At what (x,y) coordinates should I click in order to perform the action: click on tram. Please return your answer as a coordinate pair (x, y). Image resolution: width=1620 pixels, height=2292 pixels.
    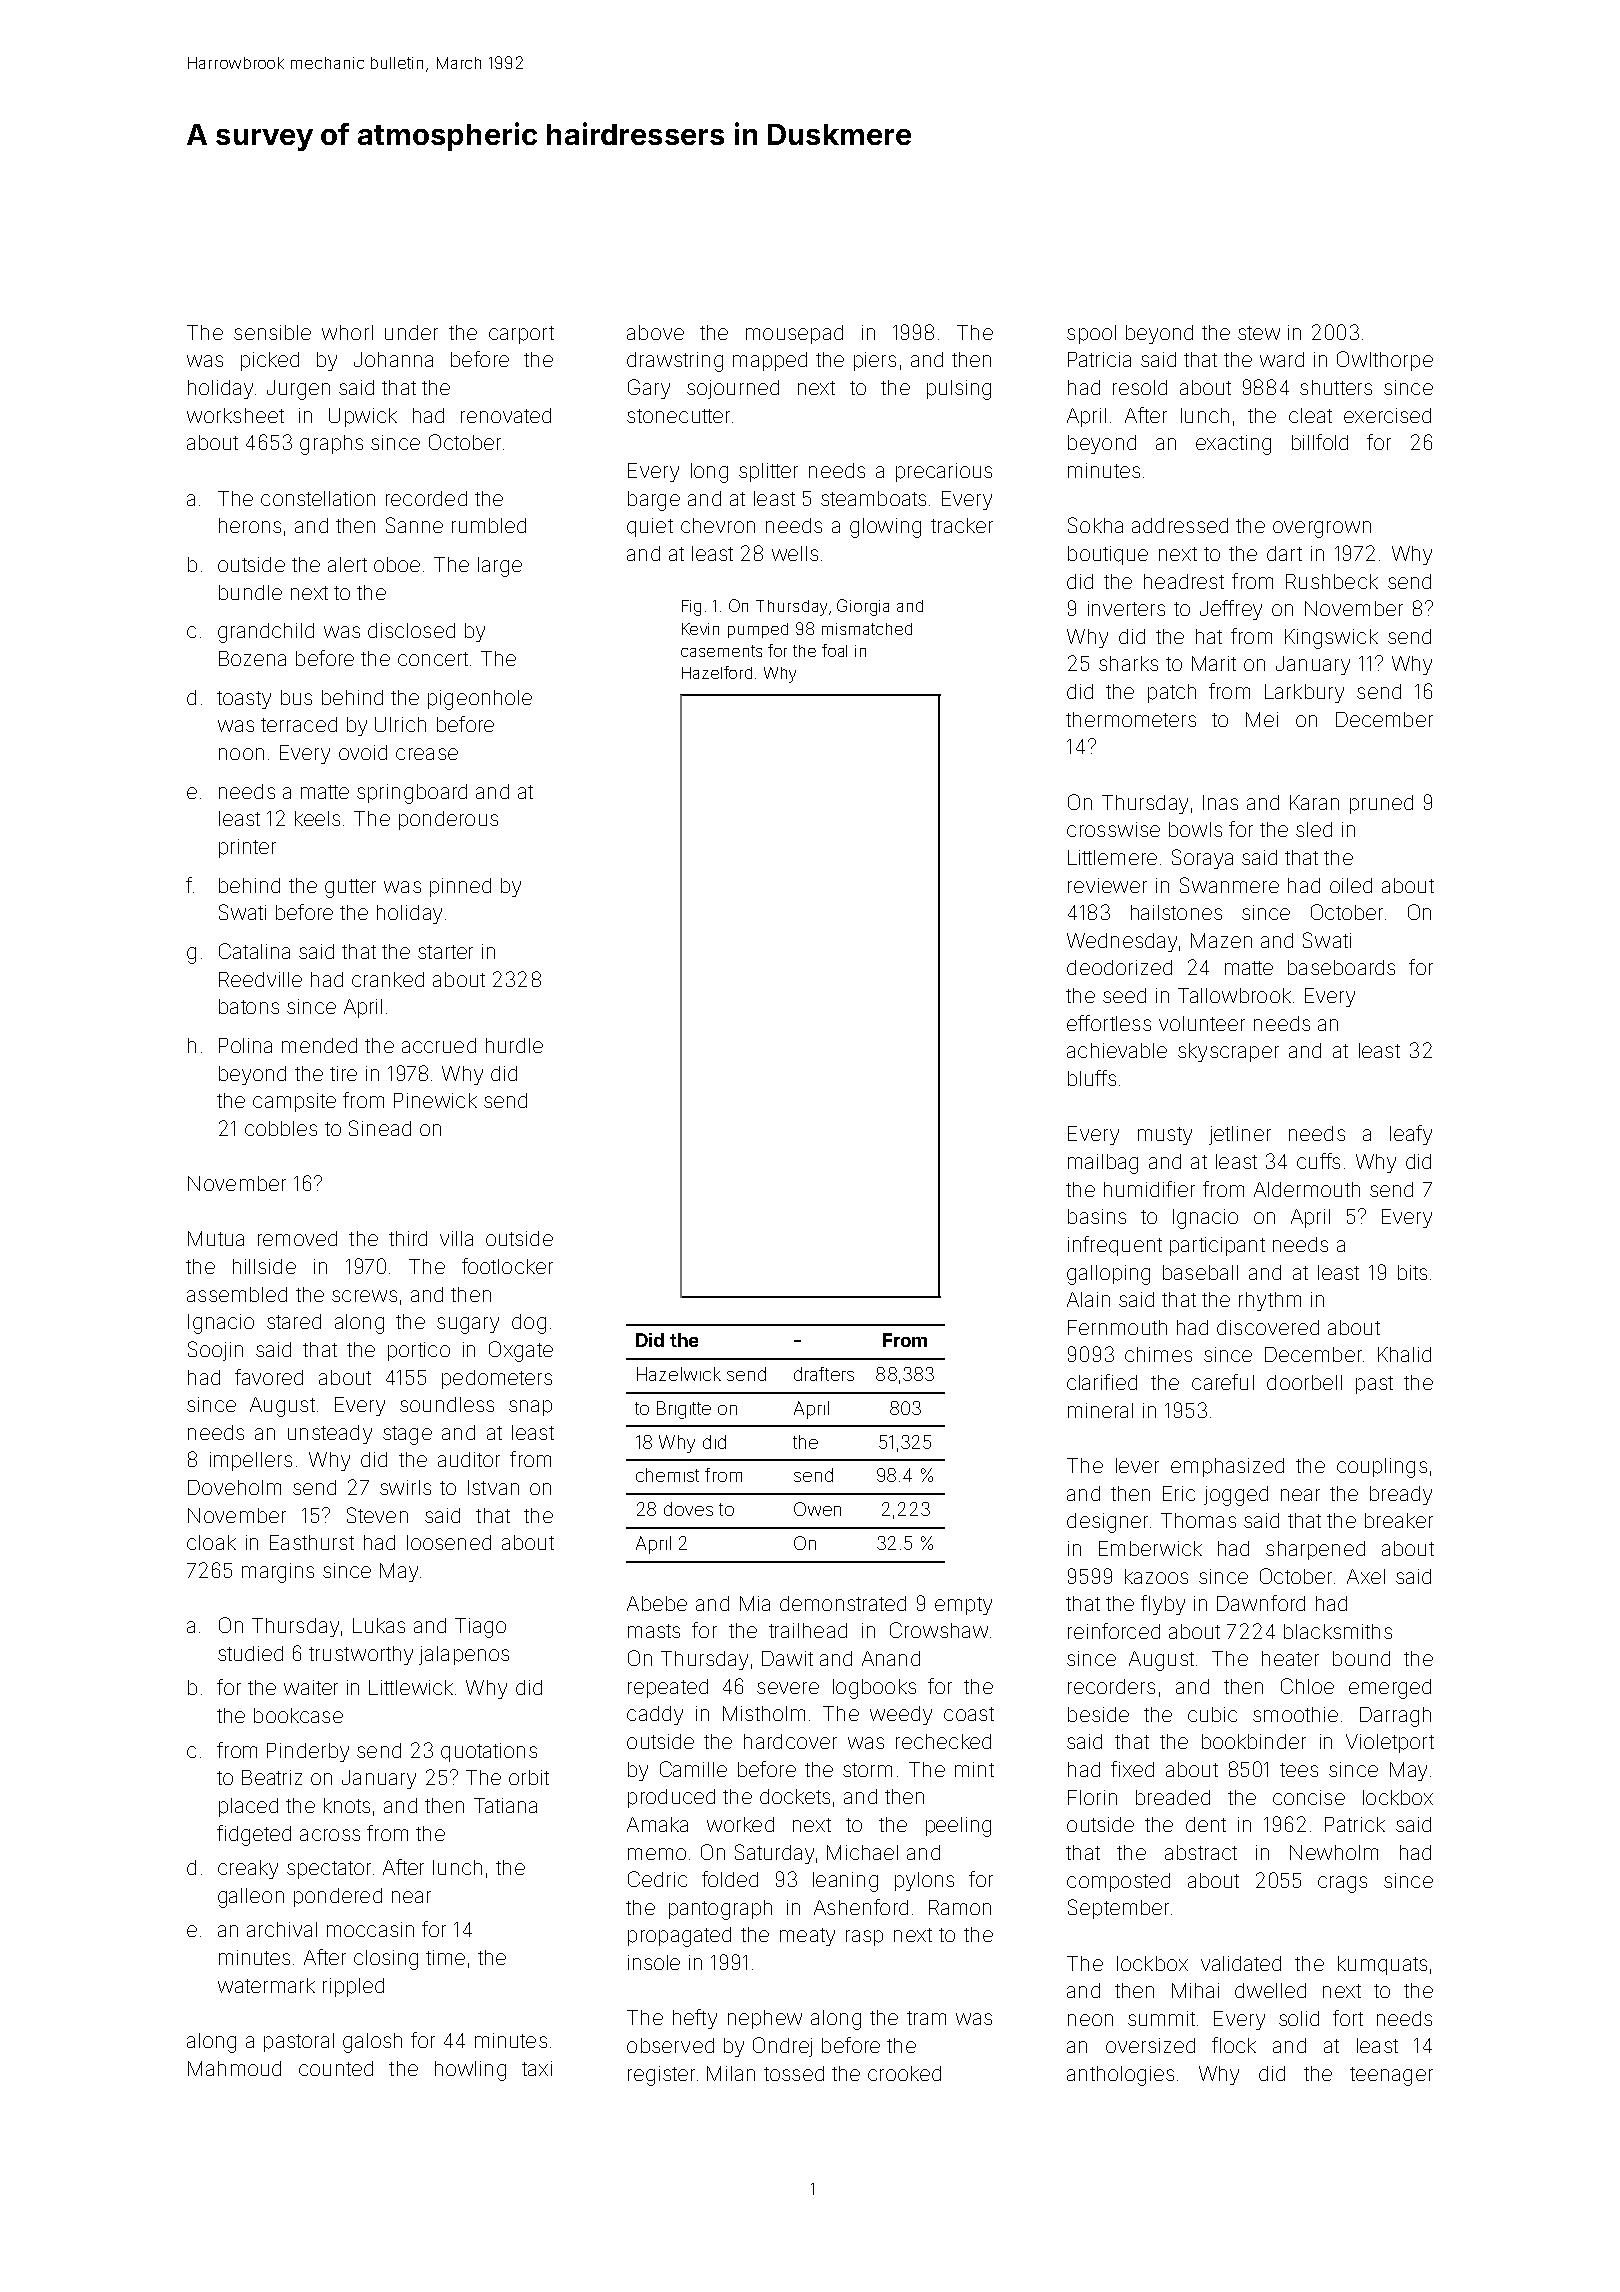
    Looking at the image, I should click on (926, 2018).
